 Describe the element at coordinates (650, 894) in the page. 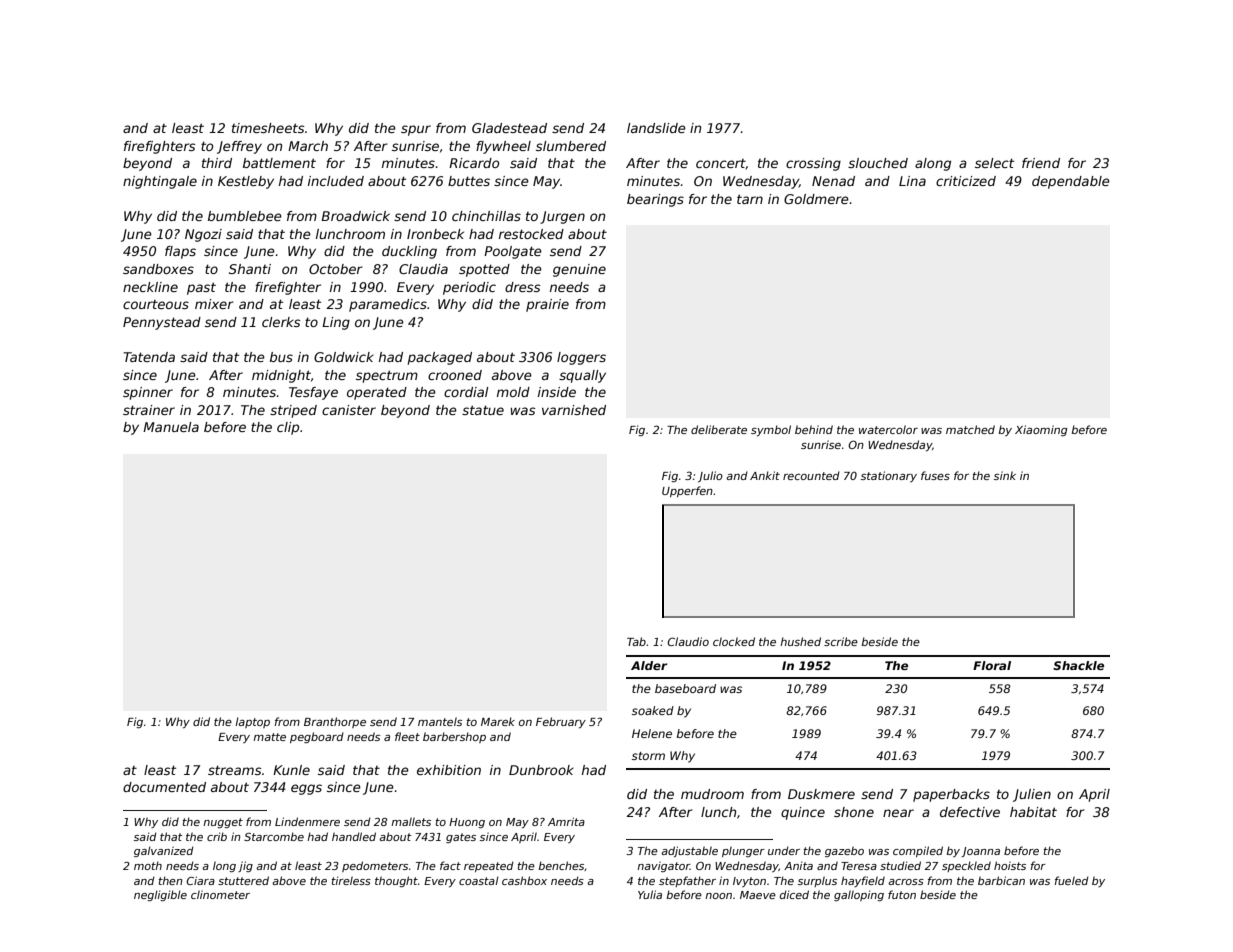

I see `Yulia` at that location.
